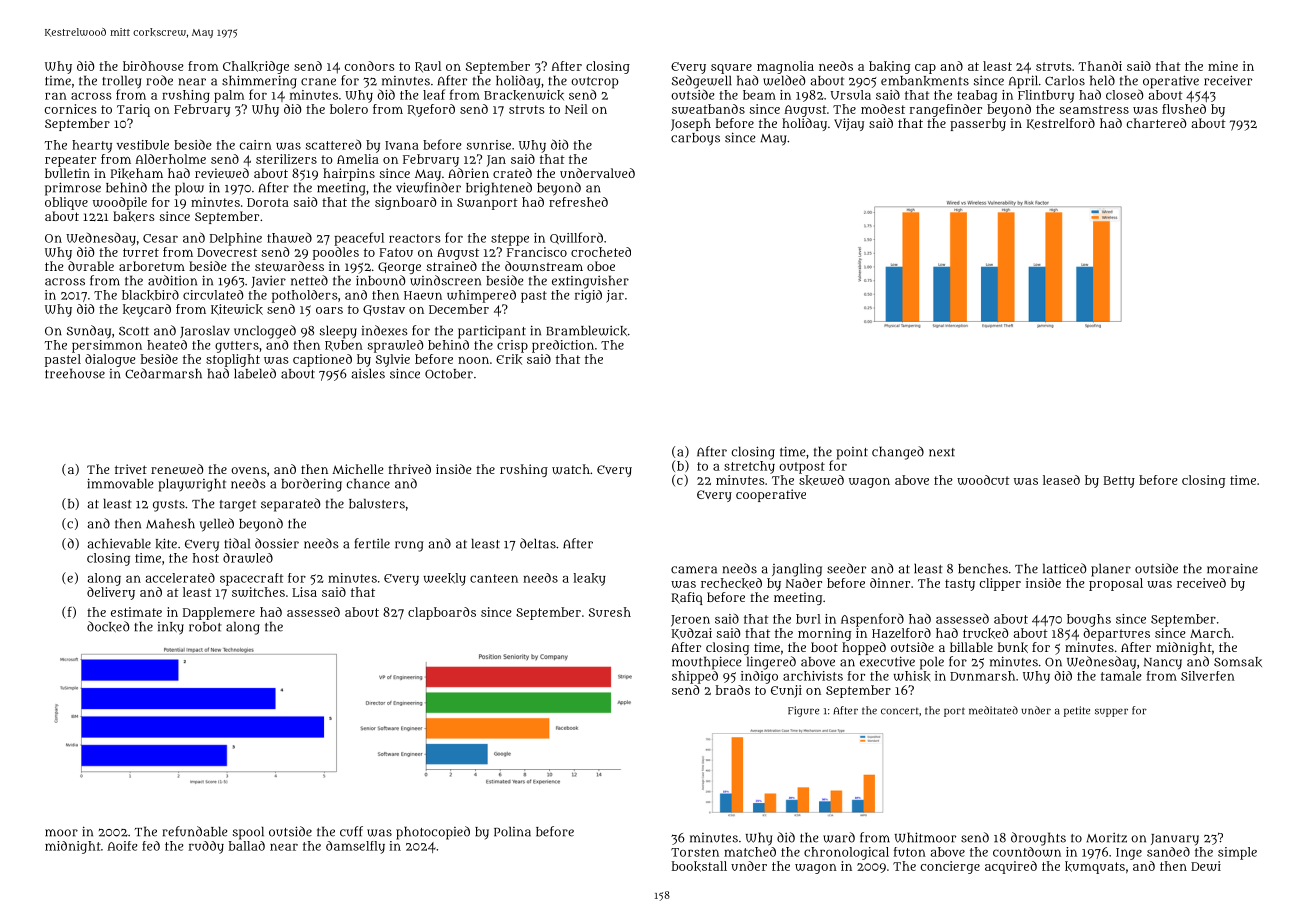 This screenshot has height=924, width=1308. What do you see at coordinates (846, 853) in the screenshot?
I see `chronological` at bounding box center [846, 853].
